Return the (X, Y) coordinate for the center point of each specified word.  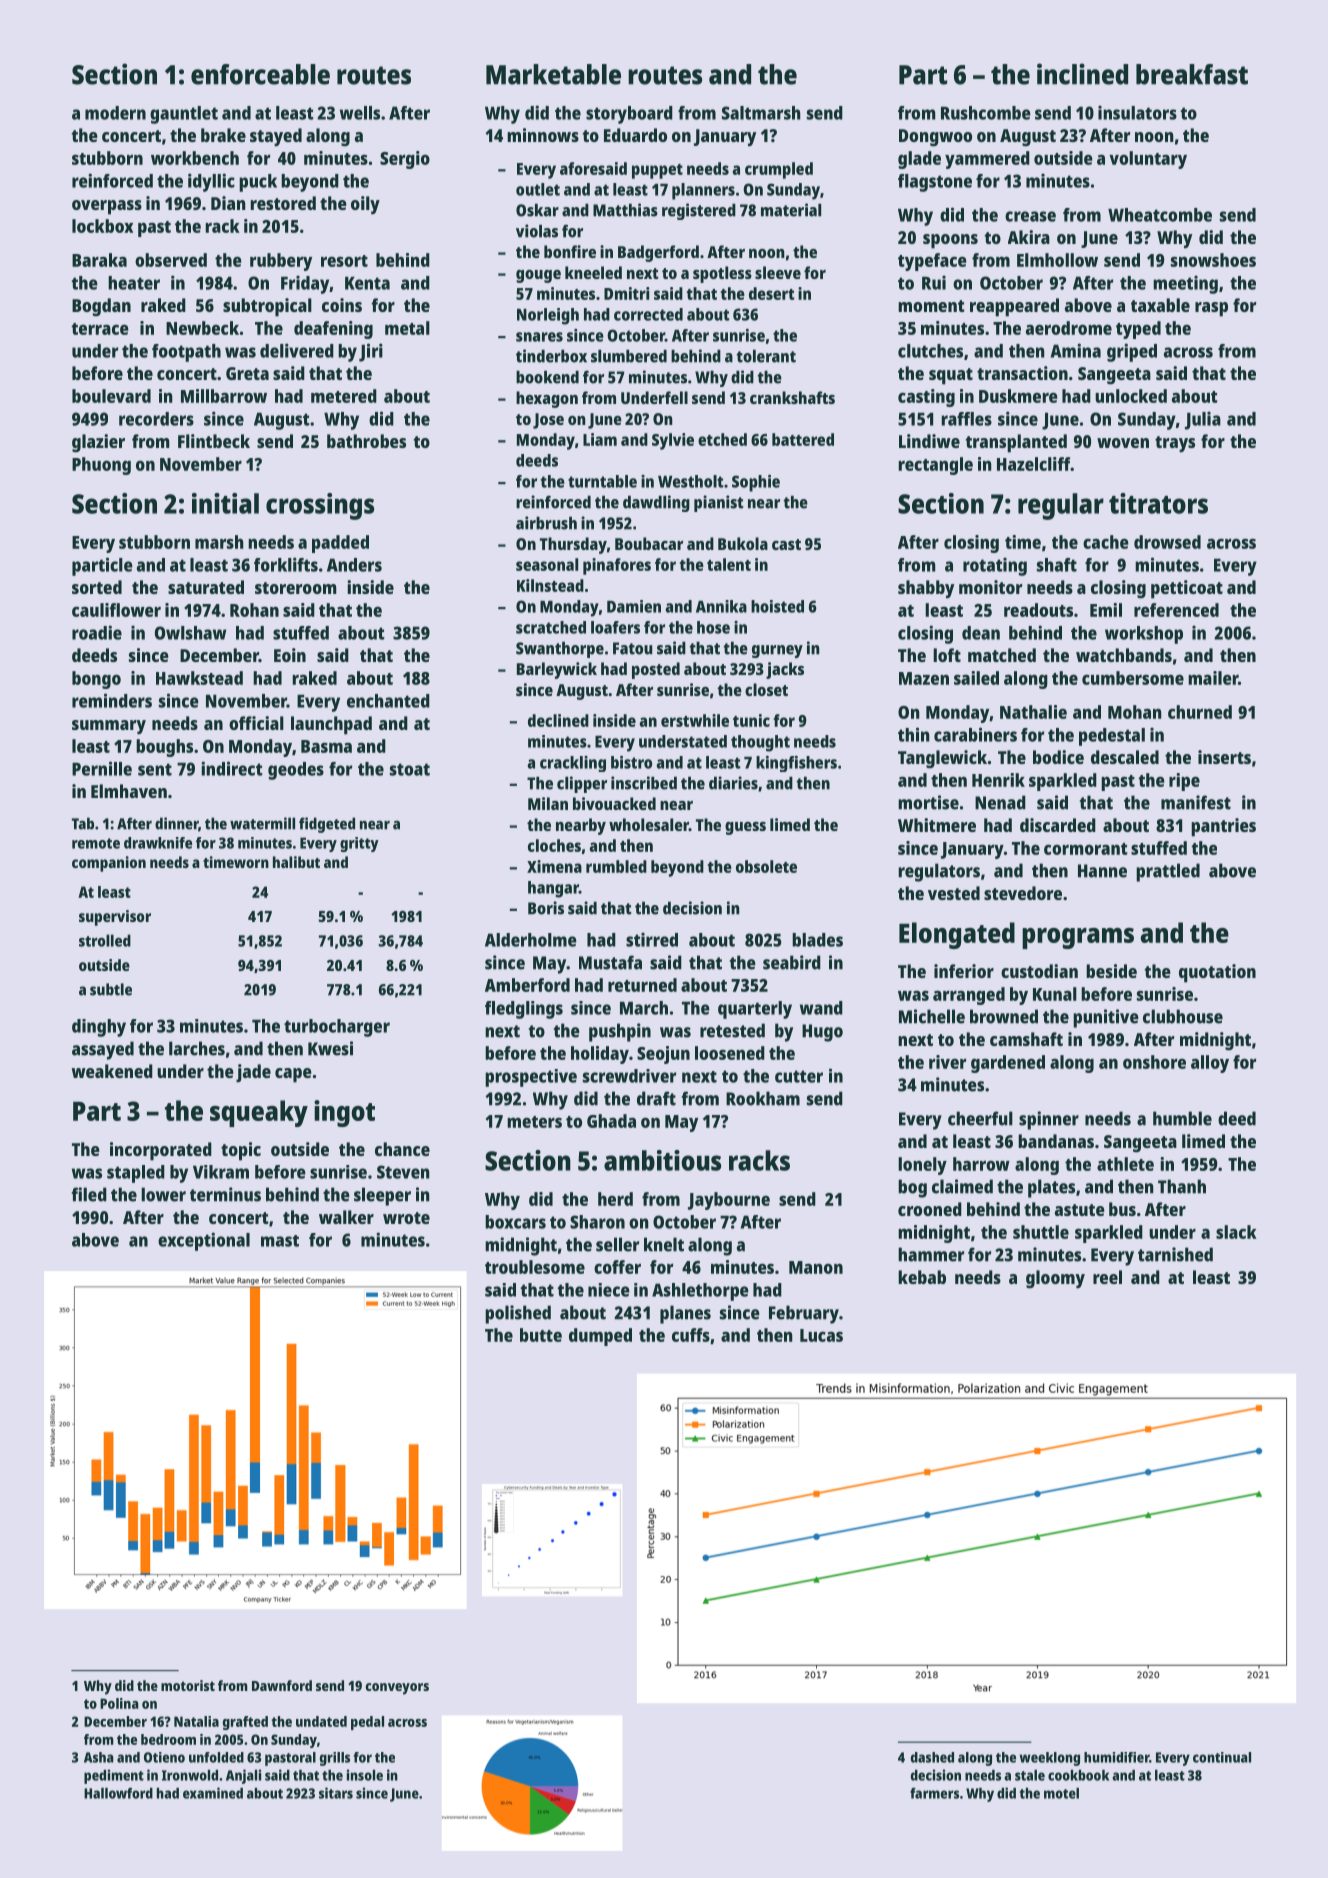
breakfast (1192, 74)
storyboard (629, 115)
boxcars (515, 1222)
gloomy (1055, 1279)
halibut (296, 862)
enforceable (260, 74)
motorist (188, 1685)
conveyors (397, 1689)
